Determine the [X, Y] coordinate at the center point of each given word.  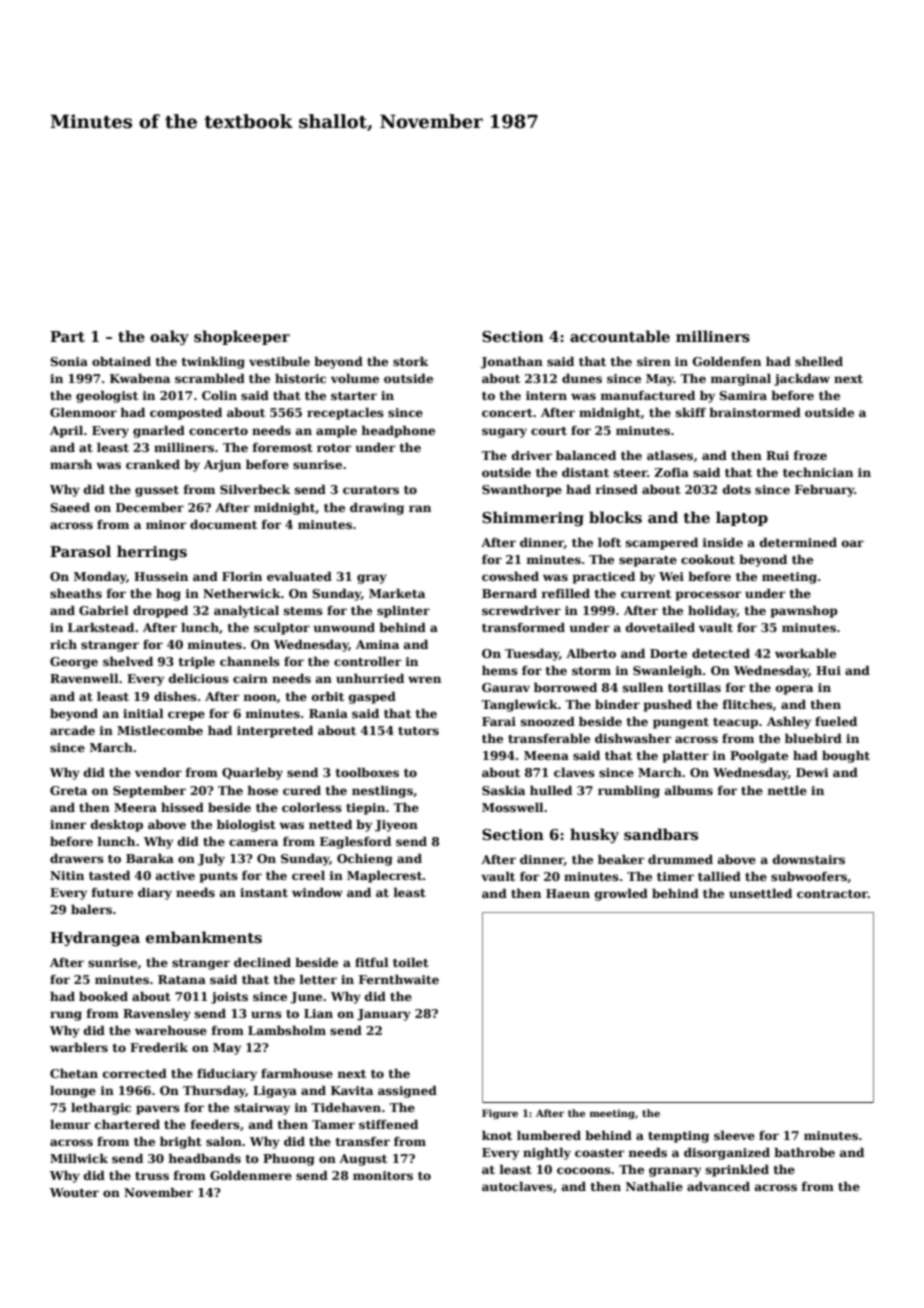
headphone [398, 431]
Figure [500, 1114]
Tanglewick [519, 705]
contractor [832, 894]
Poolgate [759, 756]
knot [497, 1135]
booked [103, 996]
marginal [740, 379]
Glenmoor [83, 412]
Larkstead [101, 627]
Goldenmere [251, 1175]
